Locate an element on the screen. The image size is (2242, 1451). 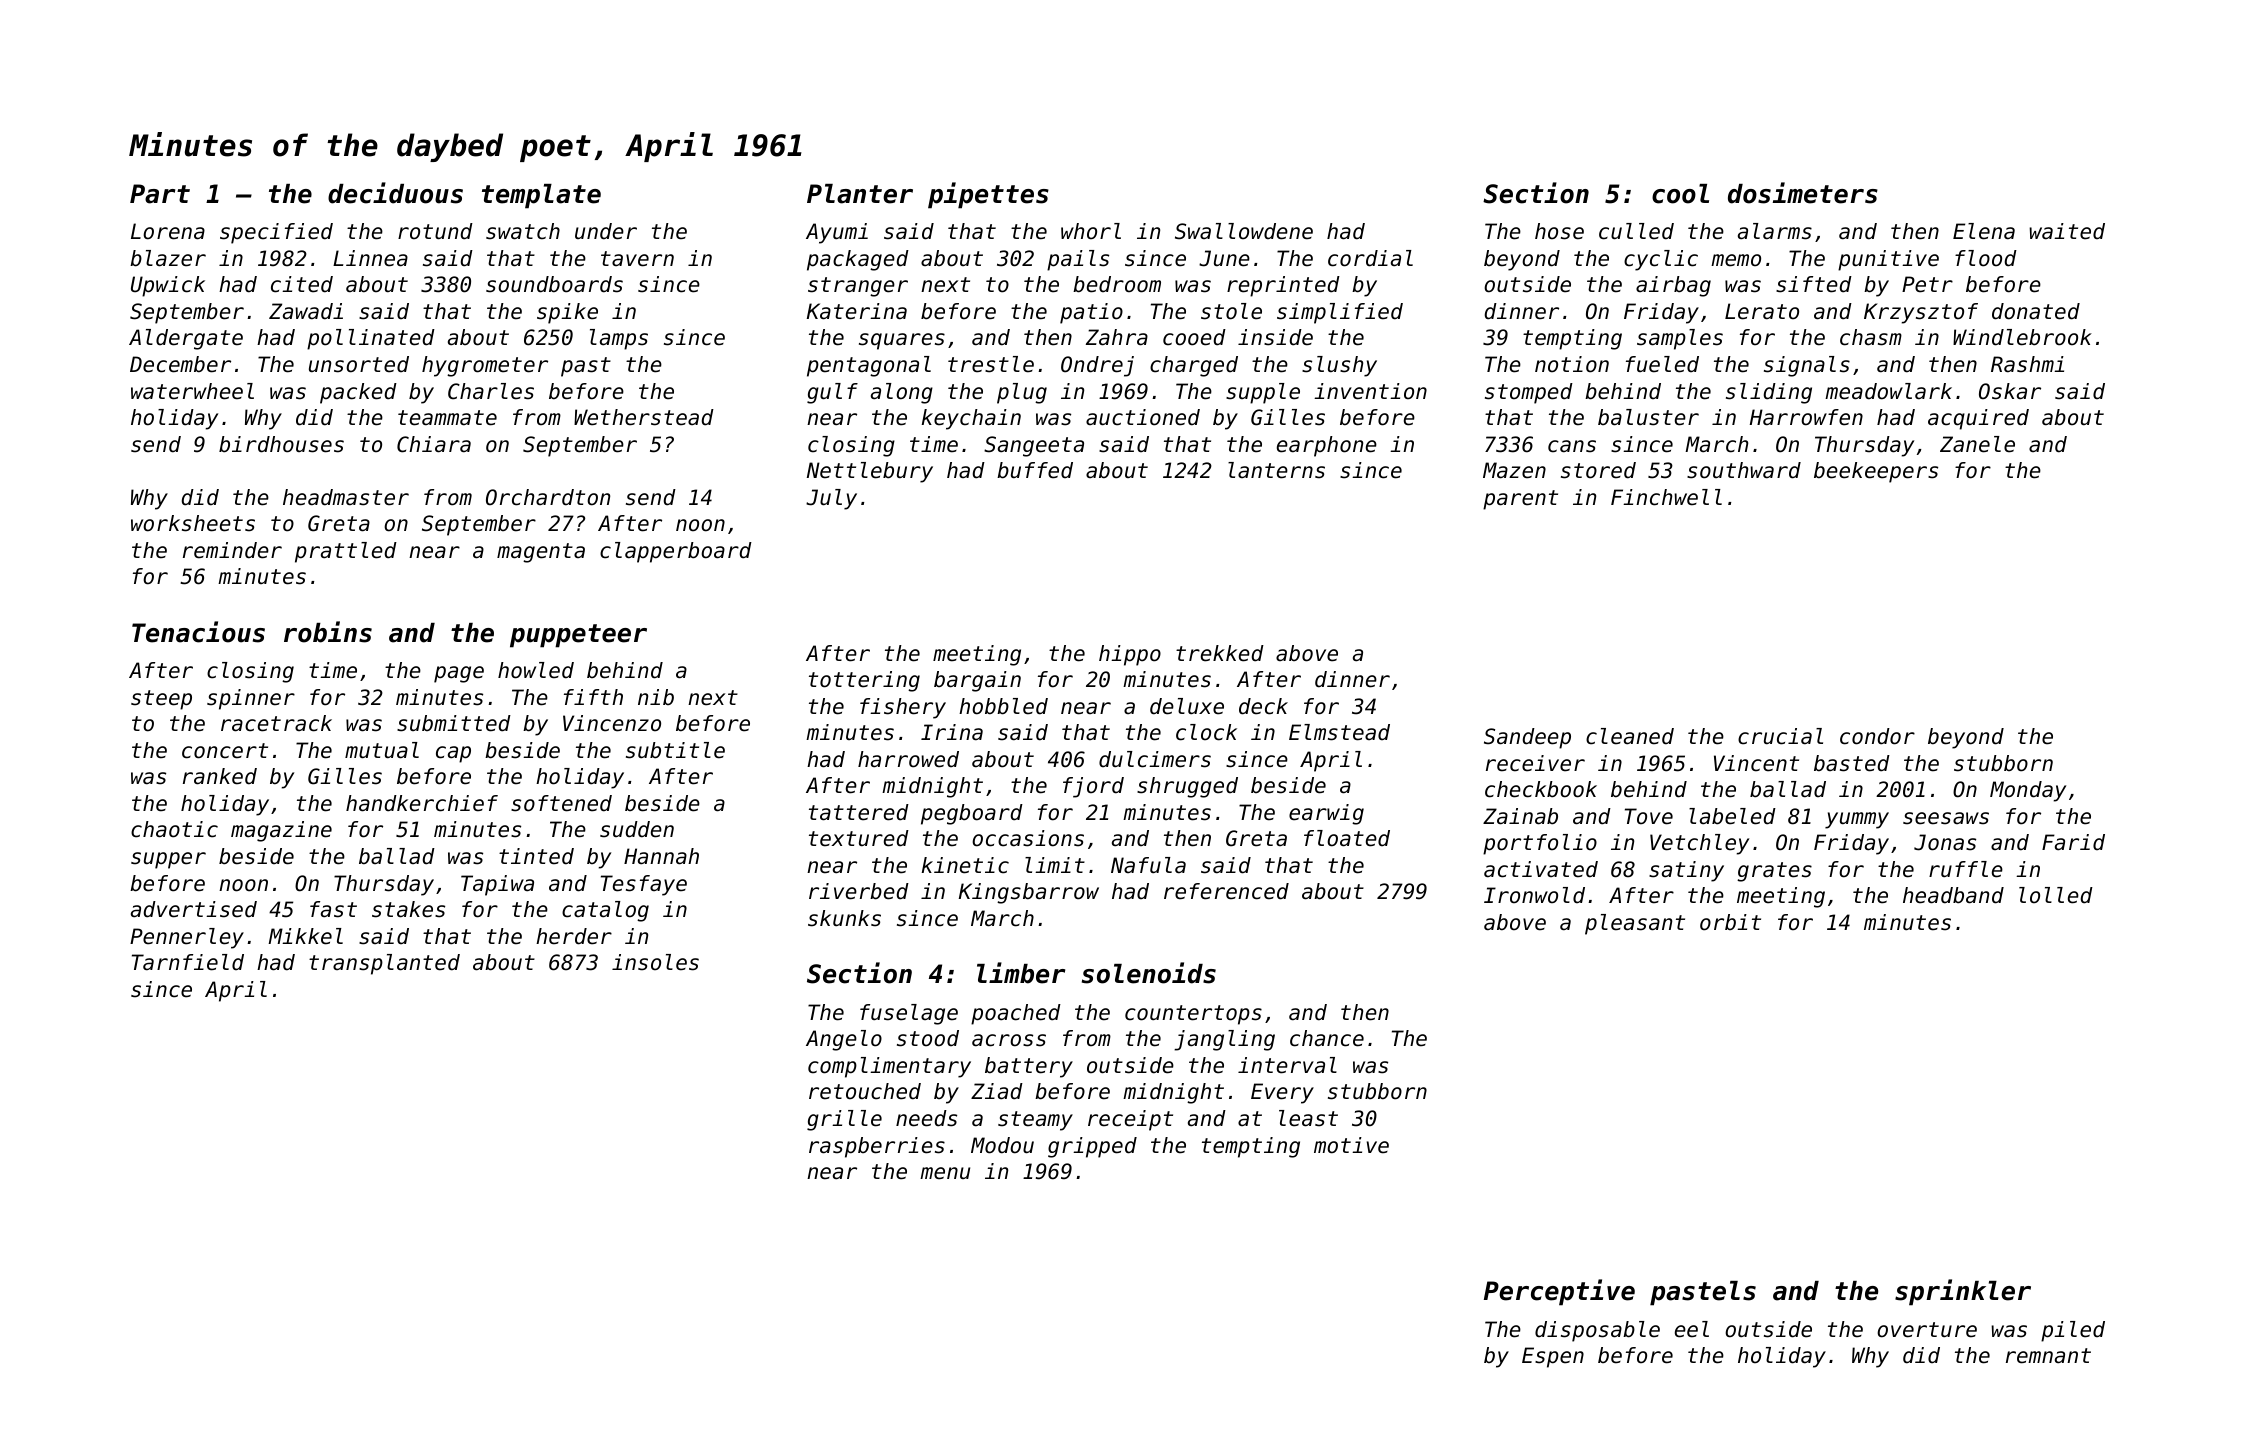
mutual is located at coordinates (382, 750).
